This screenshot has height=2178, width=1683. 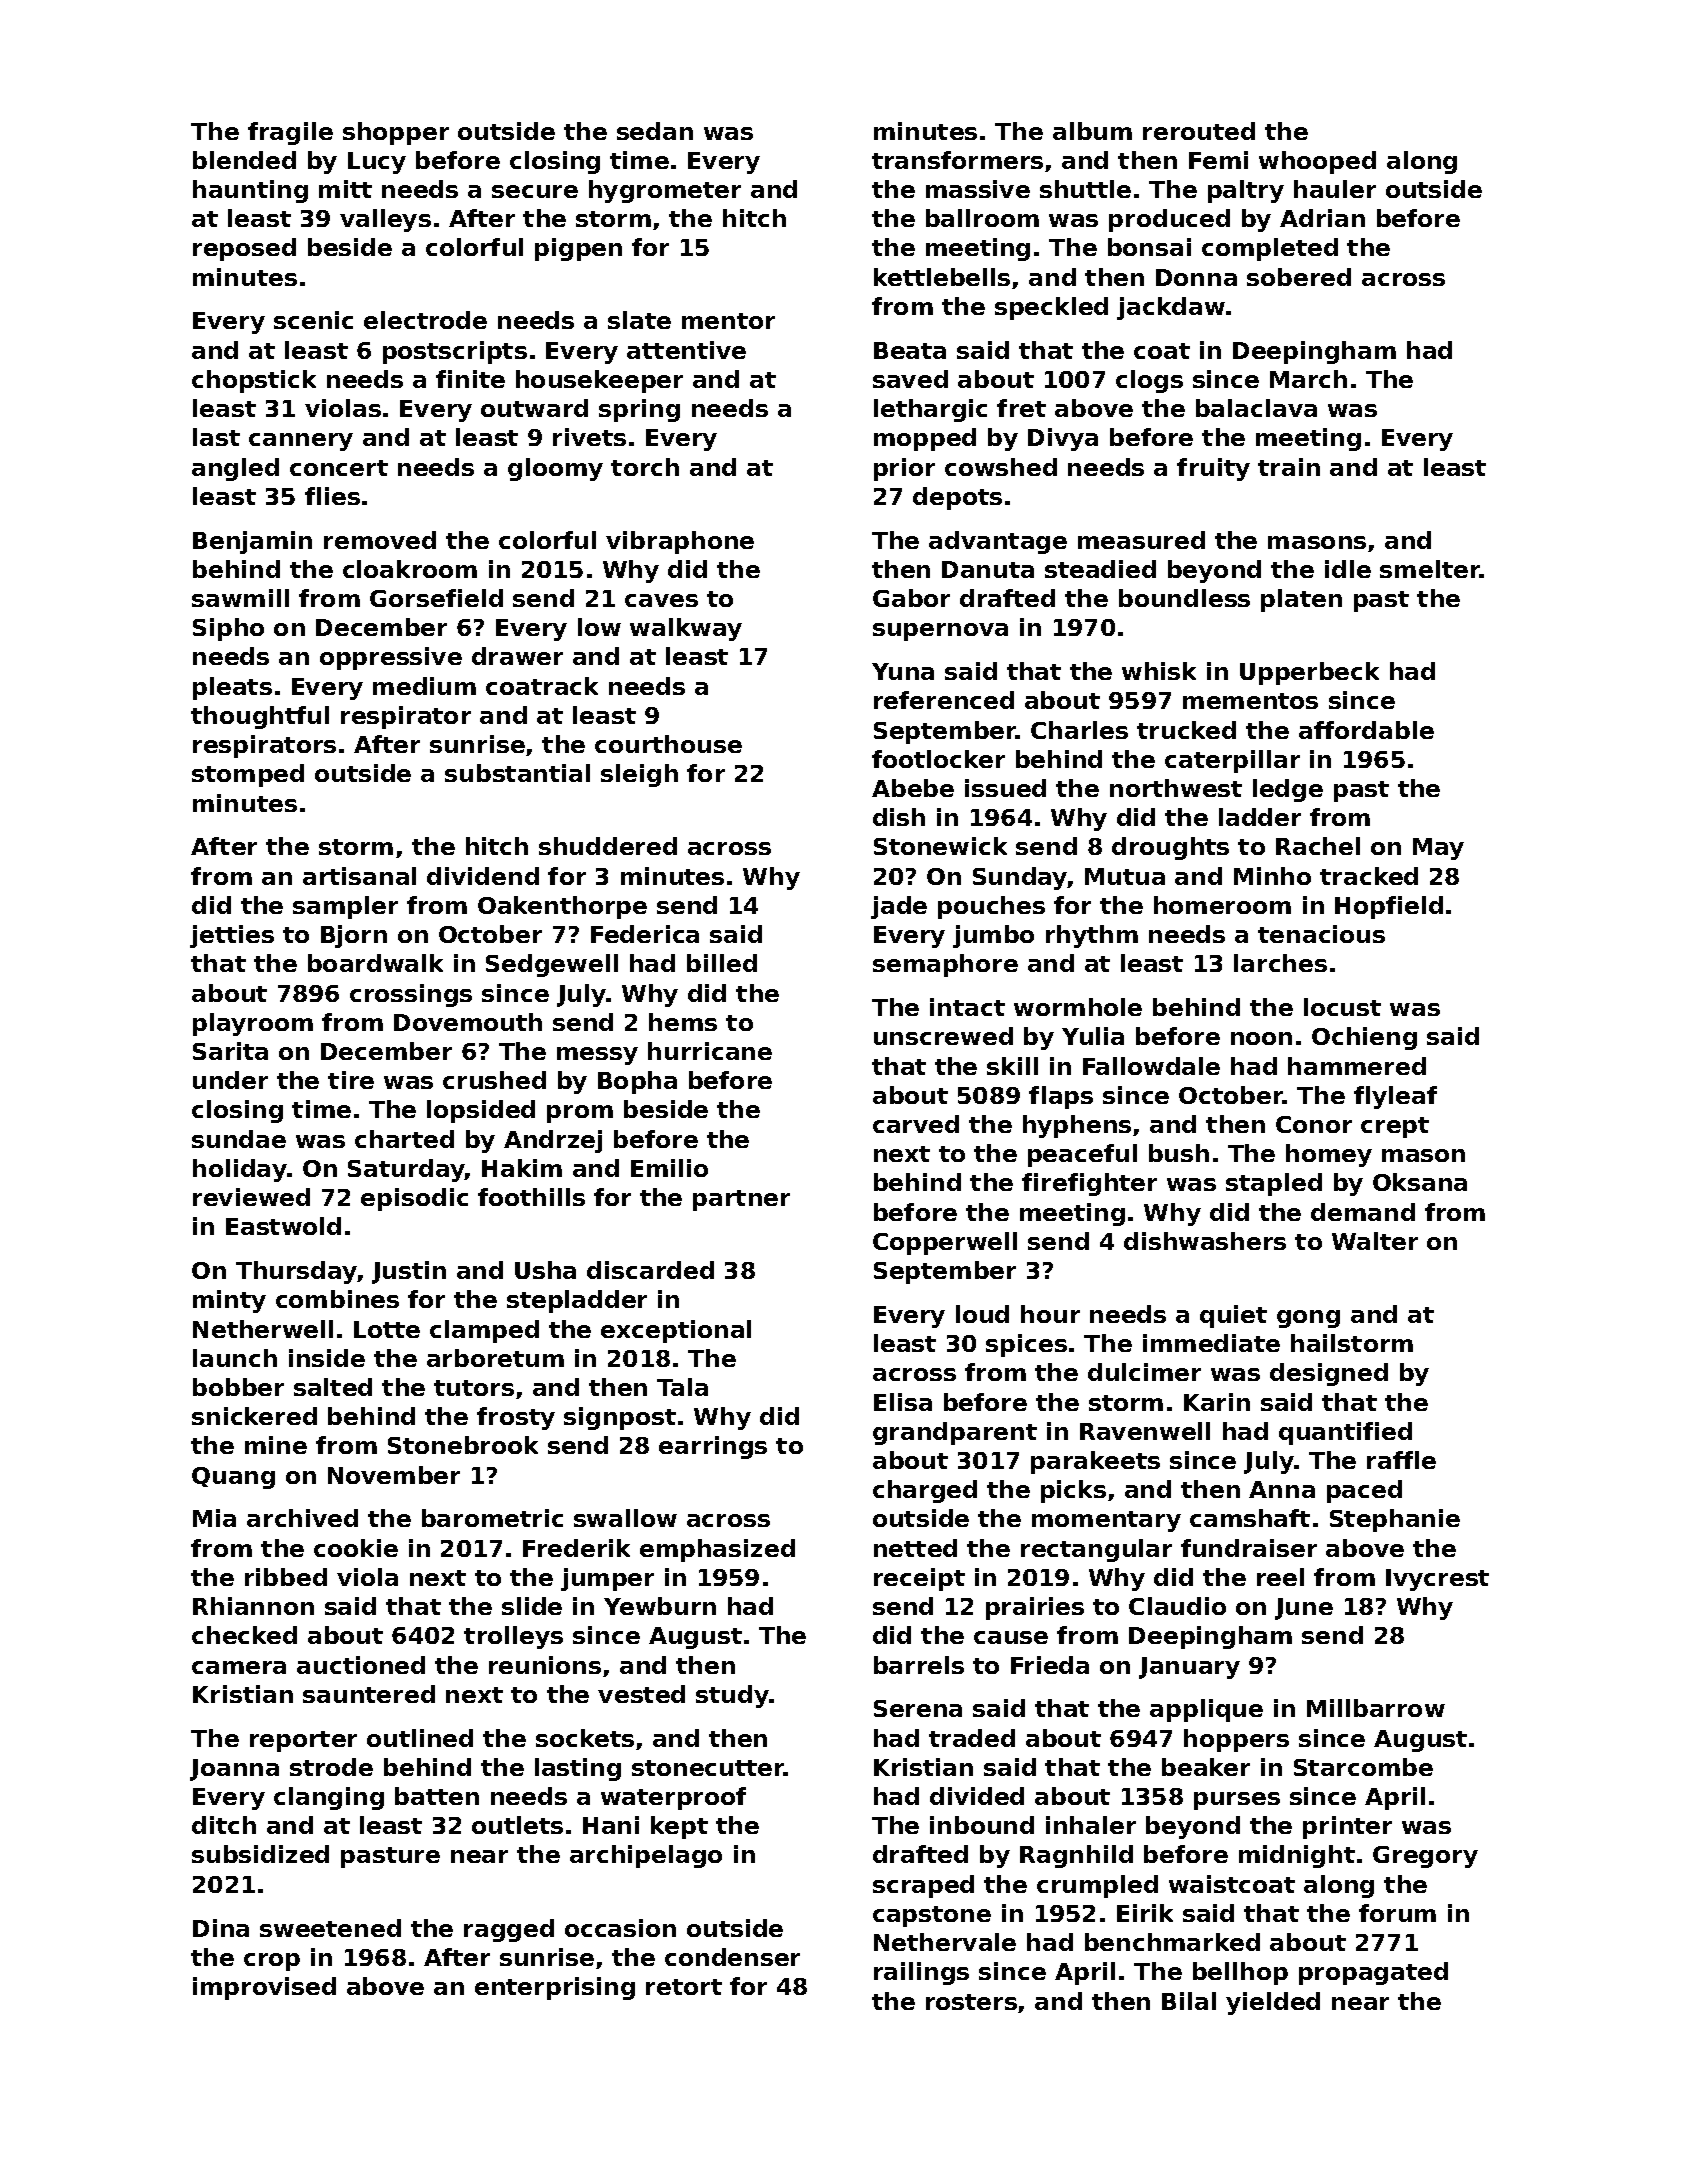 I want to click on substantial, so click(x=517, y=773).
